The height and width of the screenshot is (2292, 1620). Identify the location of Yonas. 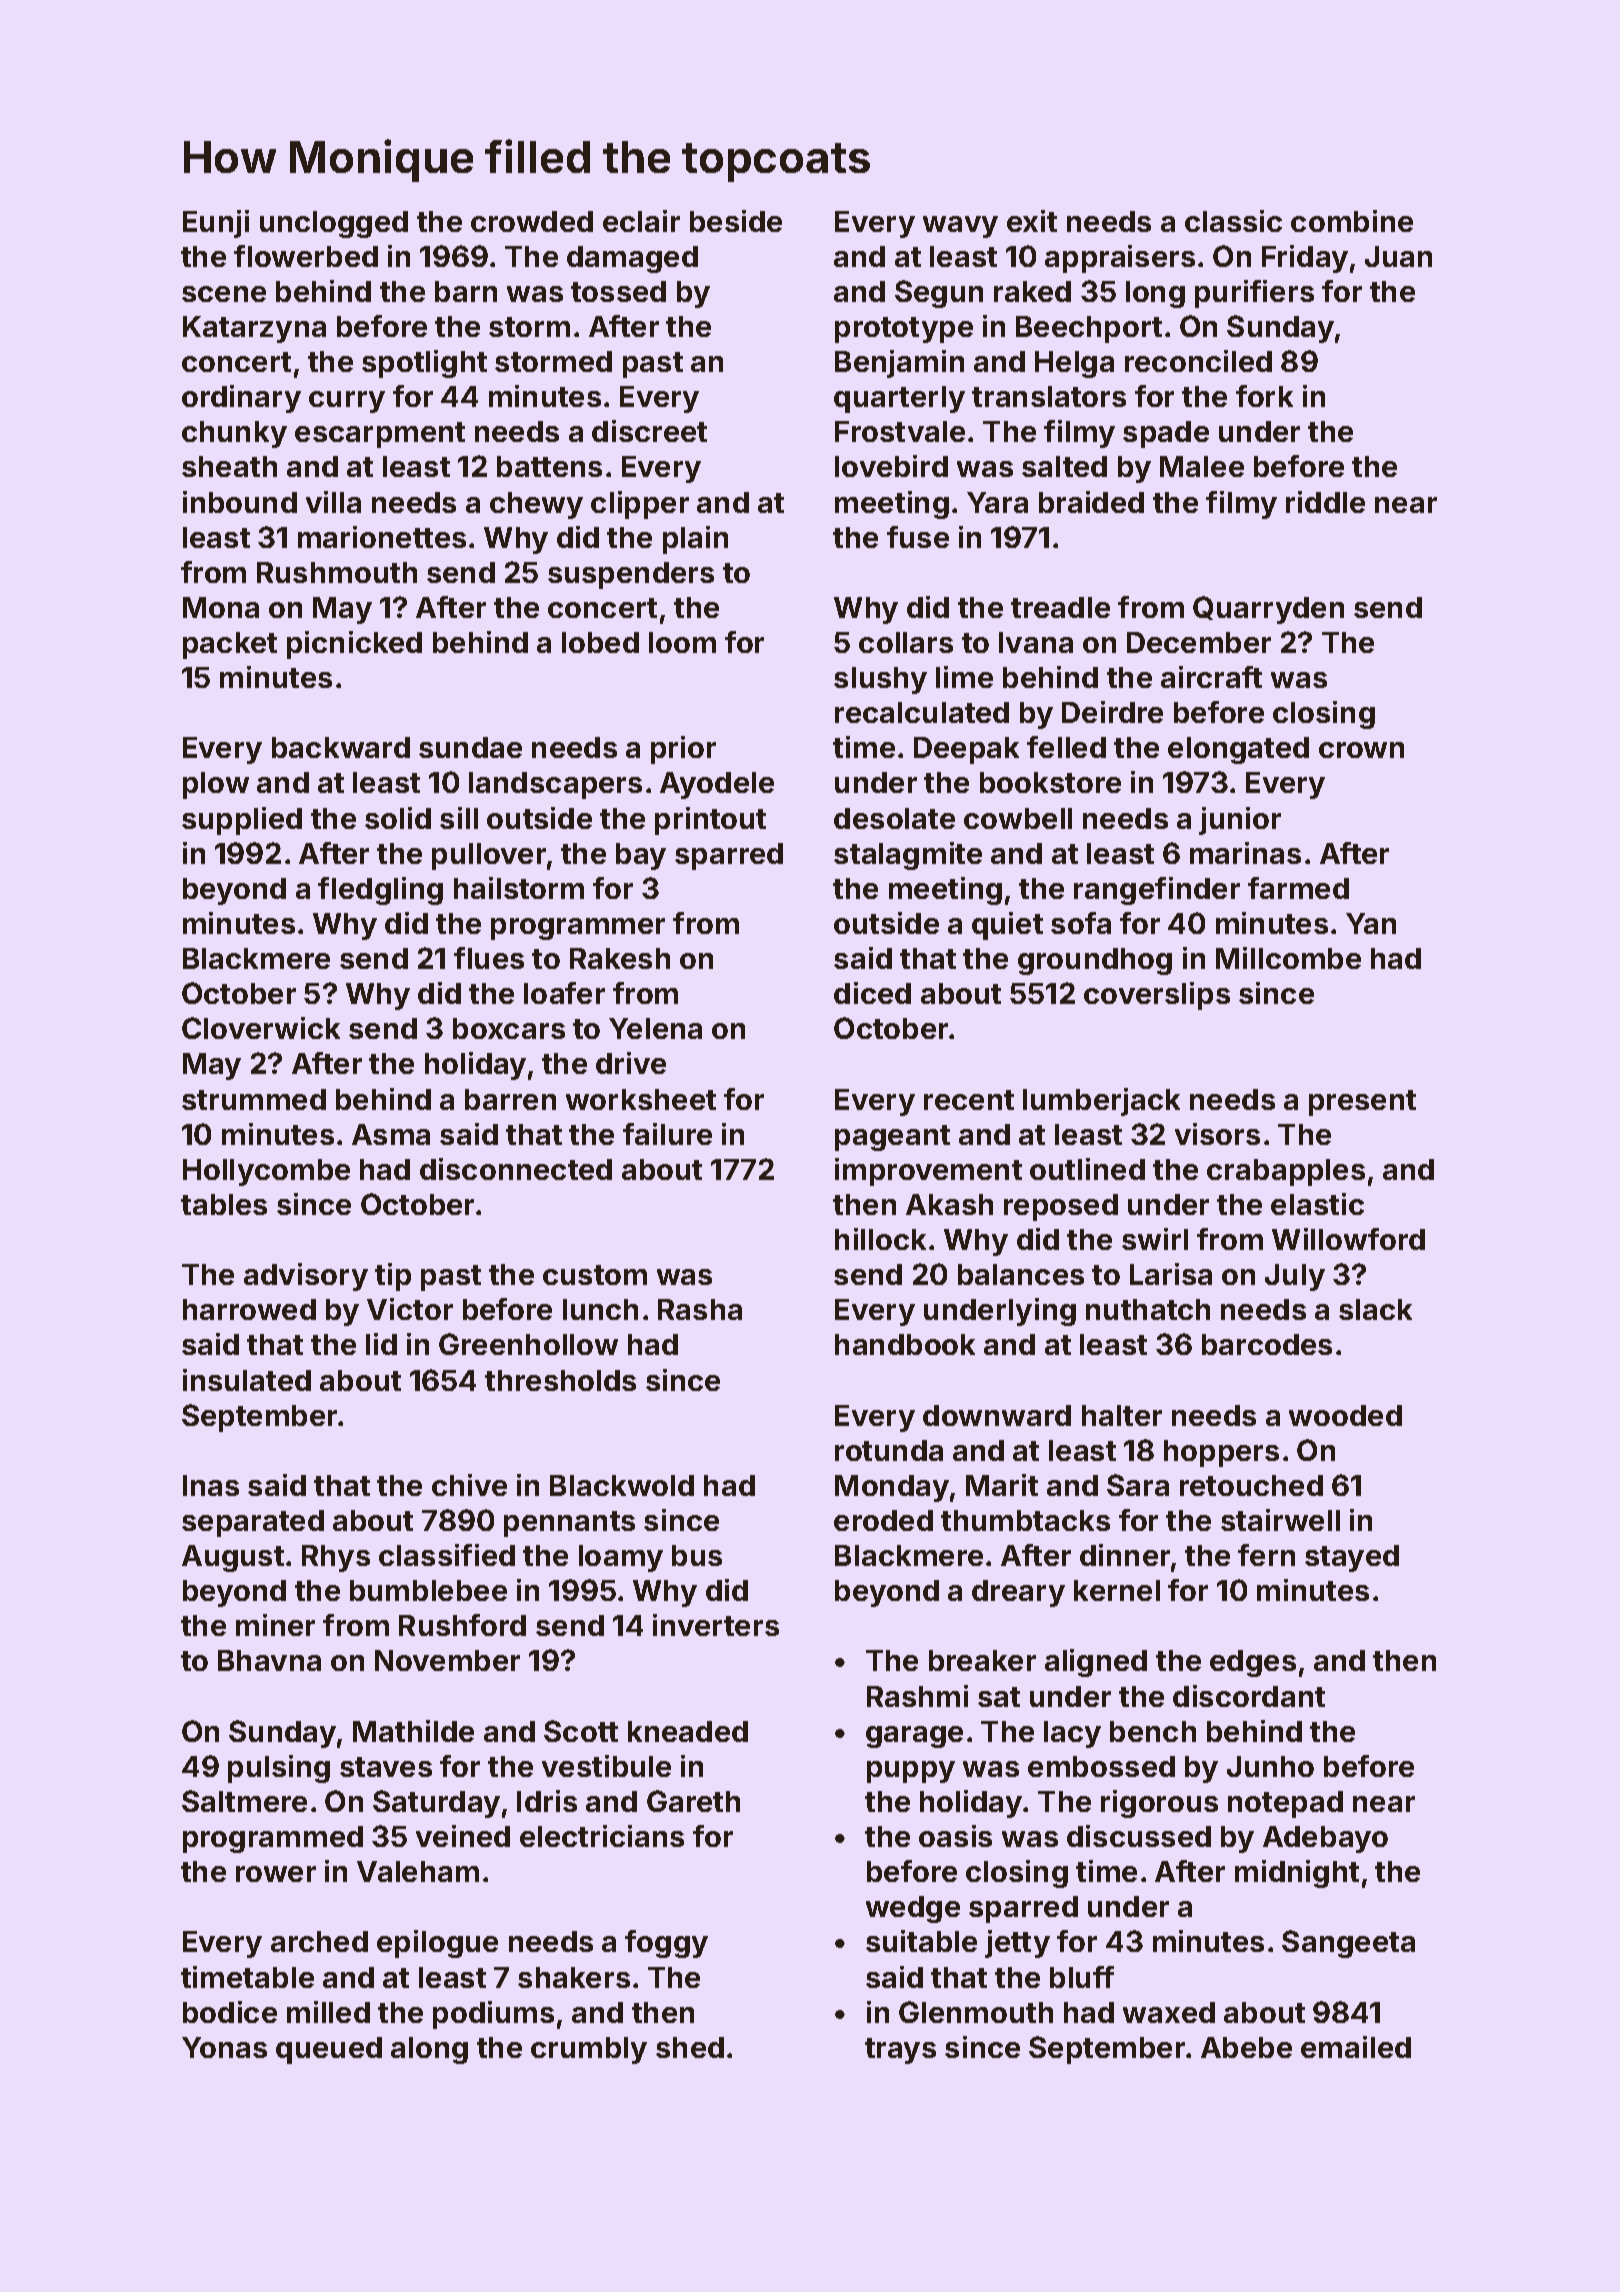
(224, 2047).
